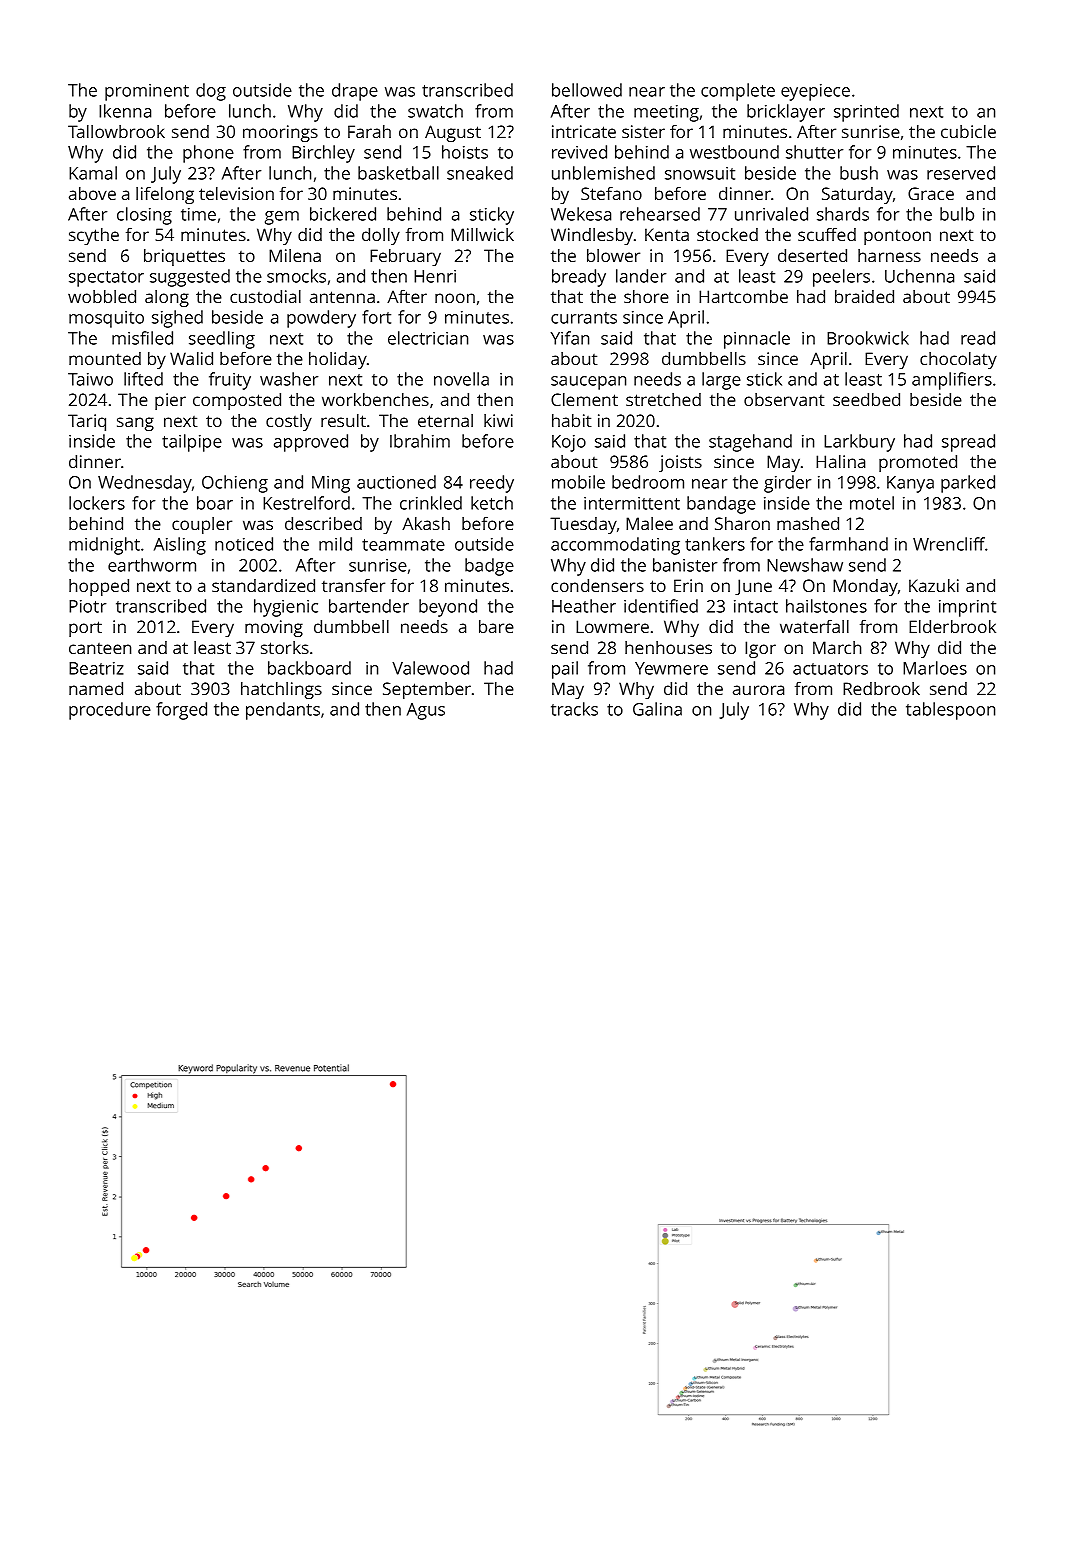  What do you see at coordinates (263, 585) in the screenshot?
I see `standardized` at bounding box center [263, 585].
